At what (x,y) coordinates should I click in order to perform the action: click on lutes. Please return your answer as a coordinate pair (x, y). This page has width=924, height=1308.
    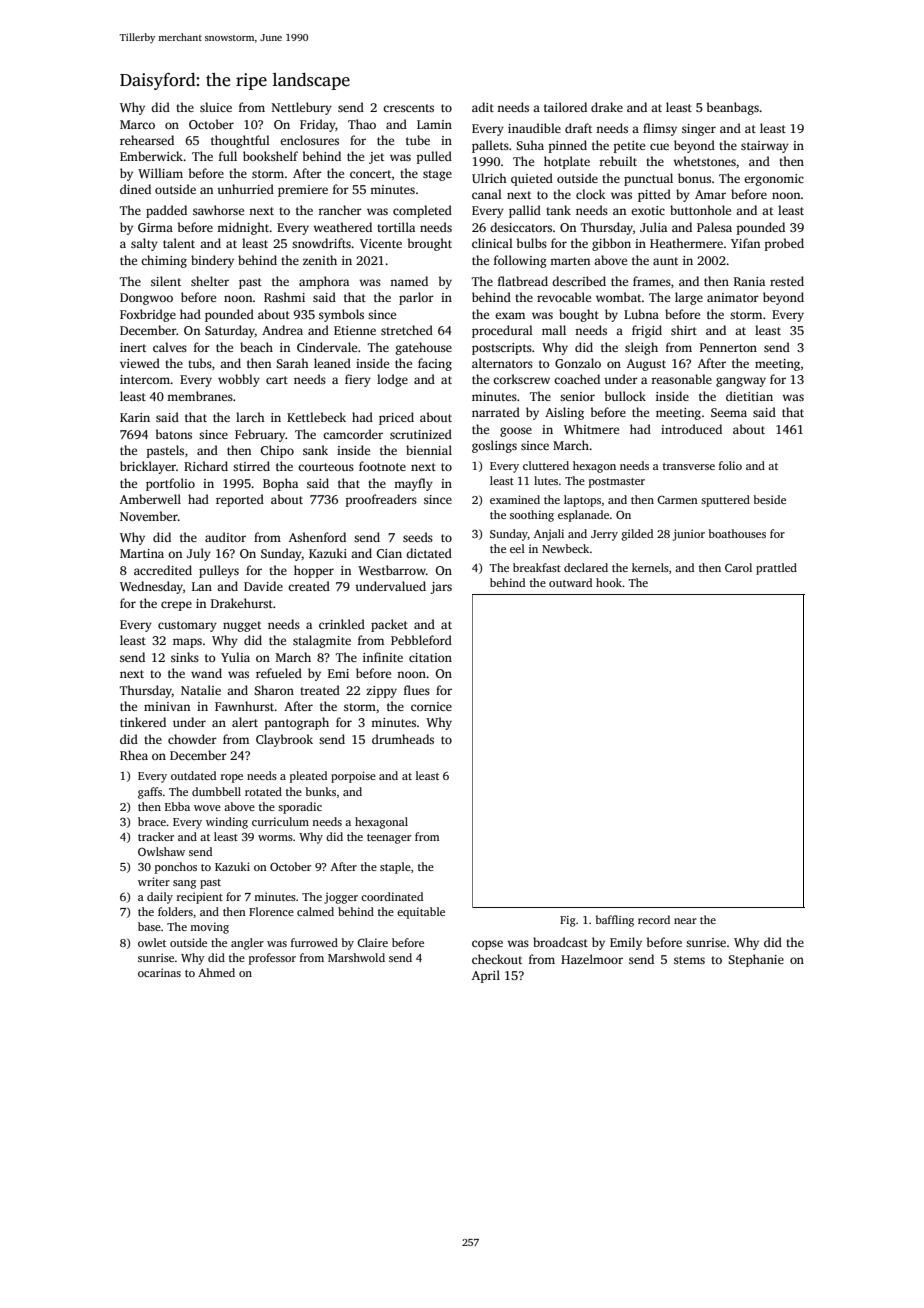
    Looking at the image, I should click on (546, 480).
